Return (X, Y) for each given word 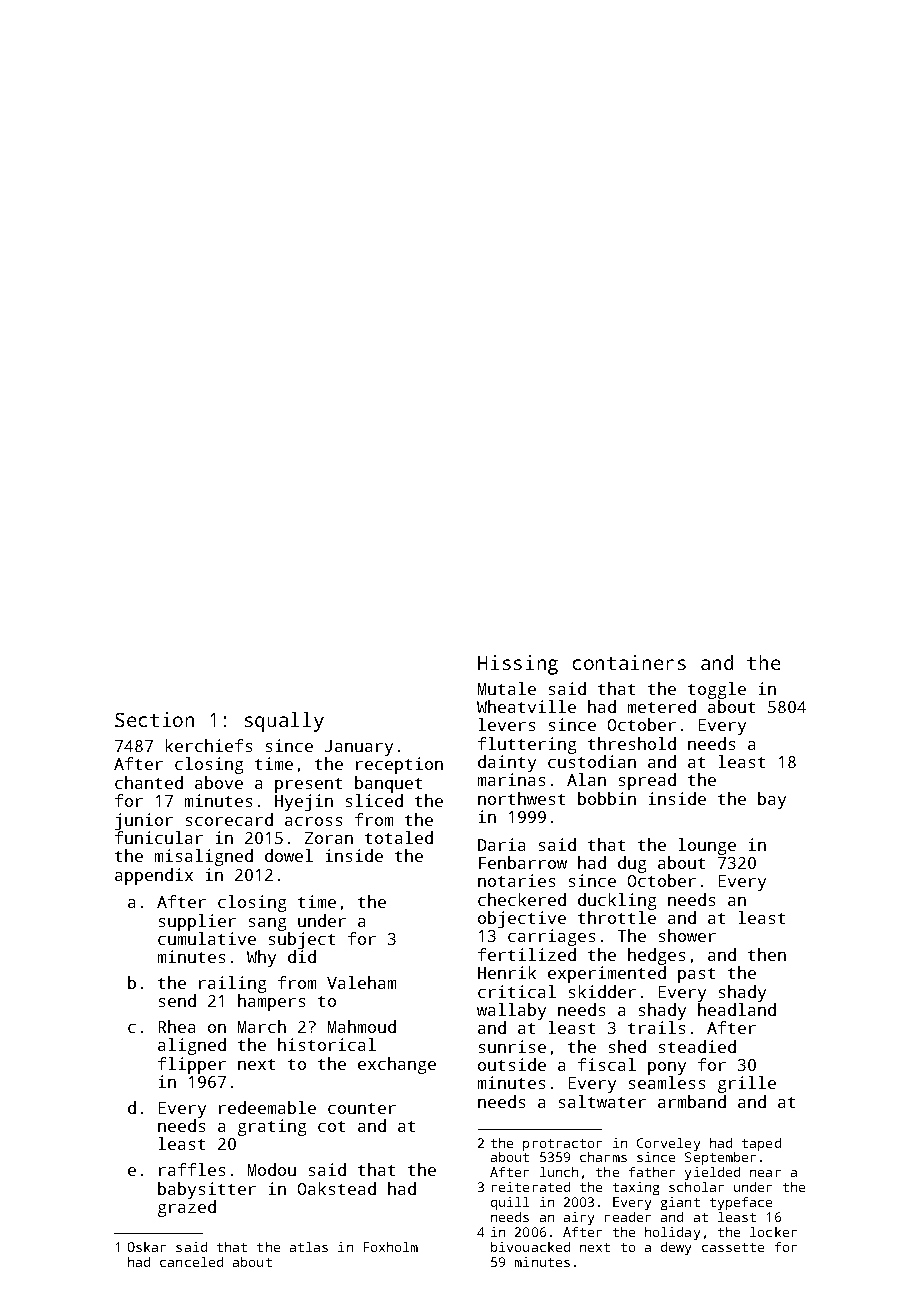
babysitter (207, 1190)
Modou (272, 1169)
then (767, 954)
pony (667, 1068)
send (177, 1000)
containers (629, 662)
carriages (551, 937)
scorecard (229, 819)
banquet (388, 784)
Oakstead (337, 1188)
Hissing (518, 665)
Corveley (668, 1144)
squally (284, 722)
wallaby (511, 1011)
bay (772, 800)
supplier (197, 922)
